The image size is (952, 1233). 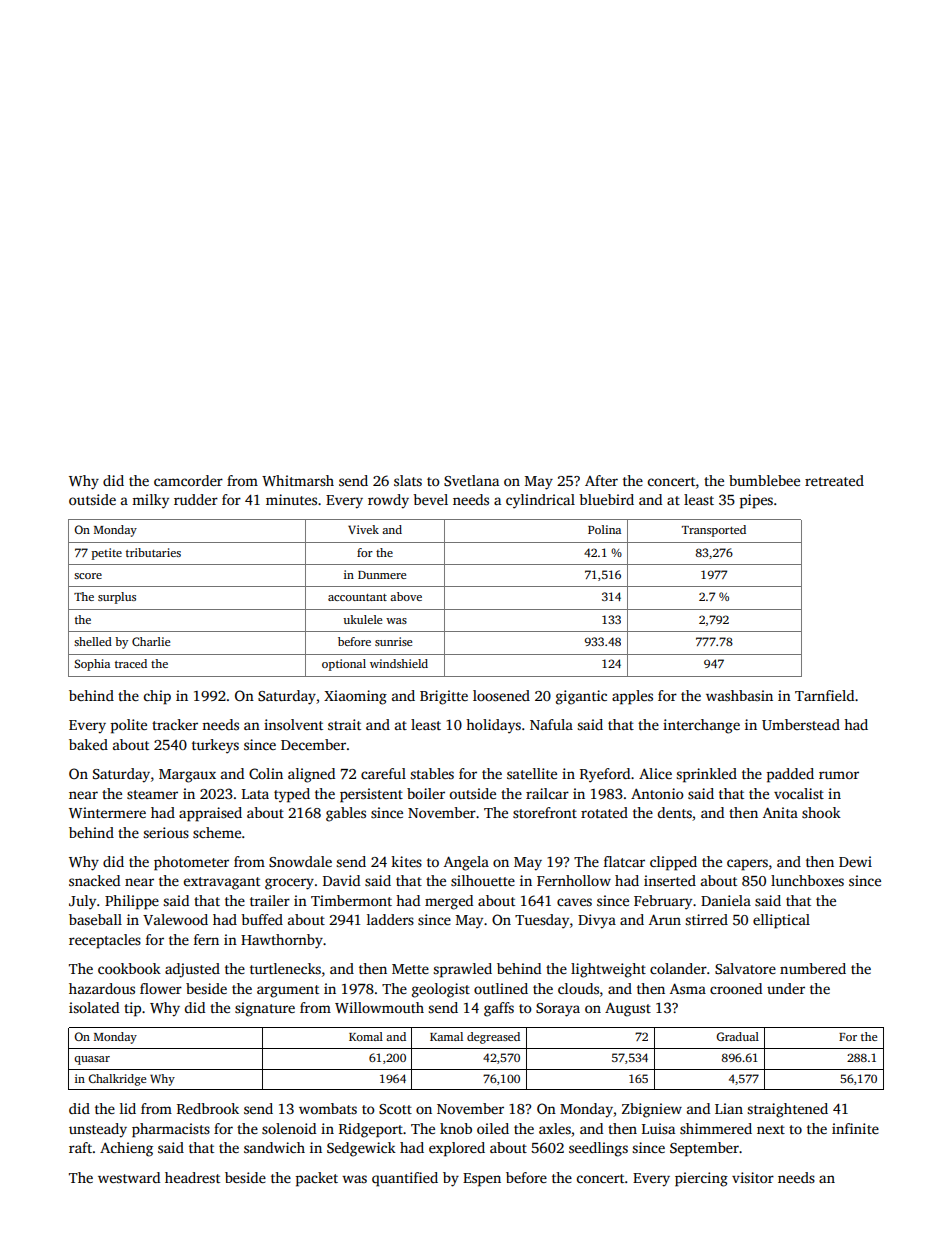 I want to click on caves, so click(x=574, y=902).
